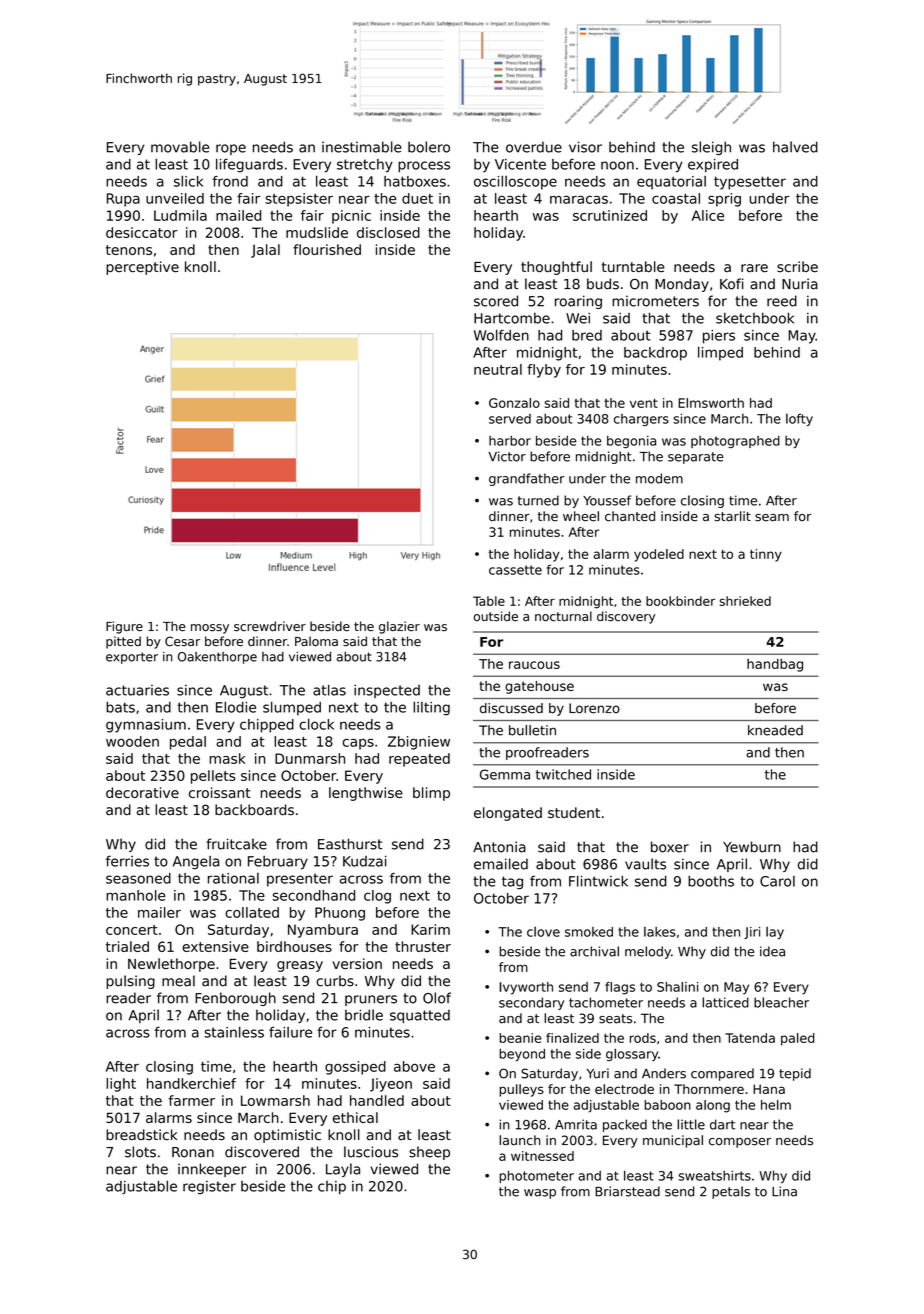 This page has height=1314, width=924. What do you see at coordinates (750, 183) in the page?
I see `typesetter` at bounding box center [750, 183].
